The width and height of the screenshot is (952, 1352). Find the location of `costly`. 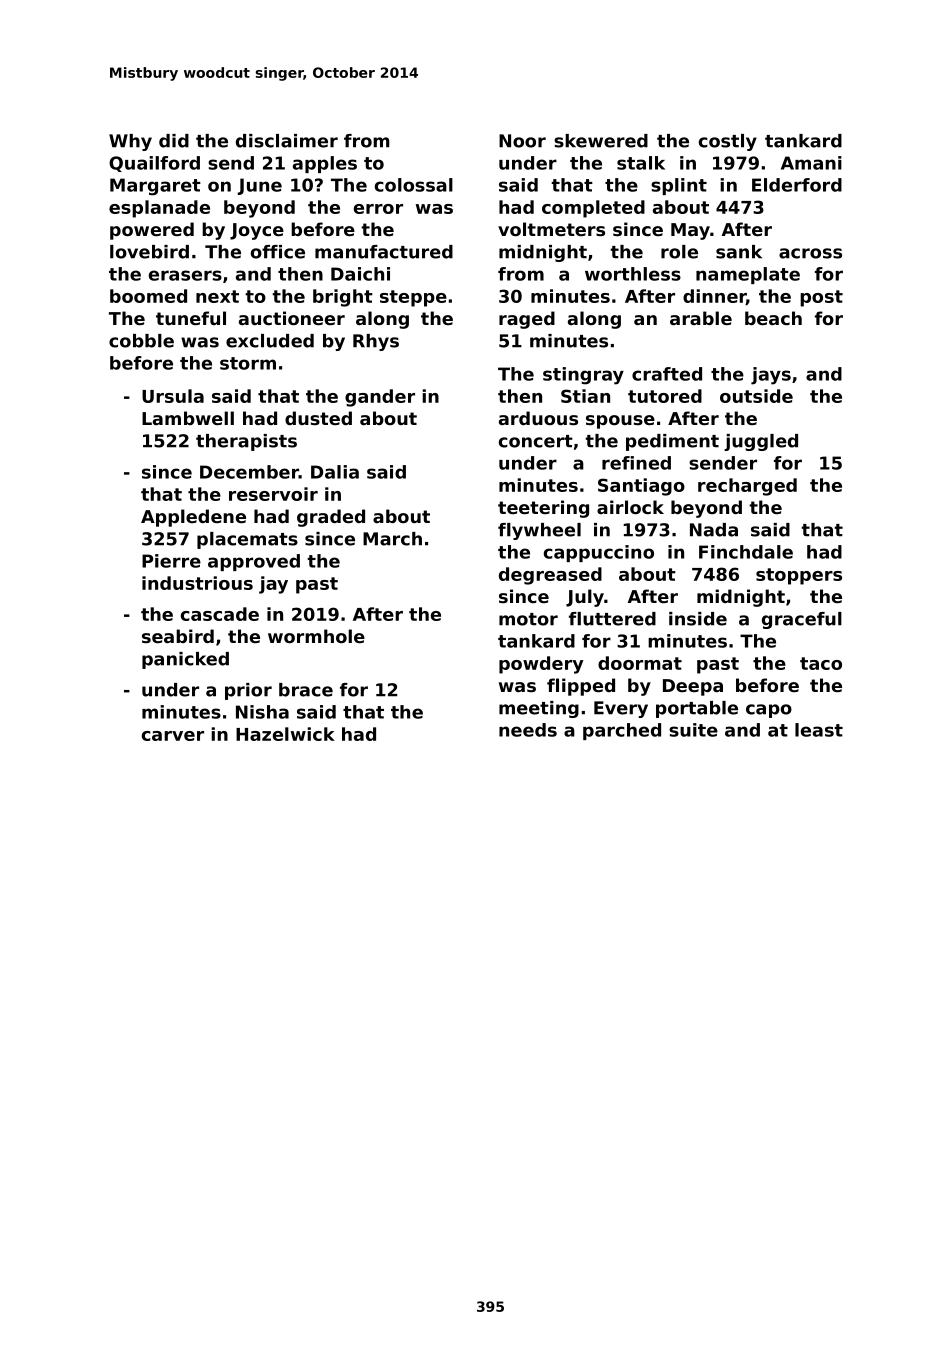

costly is located at coordinates (728, 142).
